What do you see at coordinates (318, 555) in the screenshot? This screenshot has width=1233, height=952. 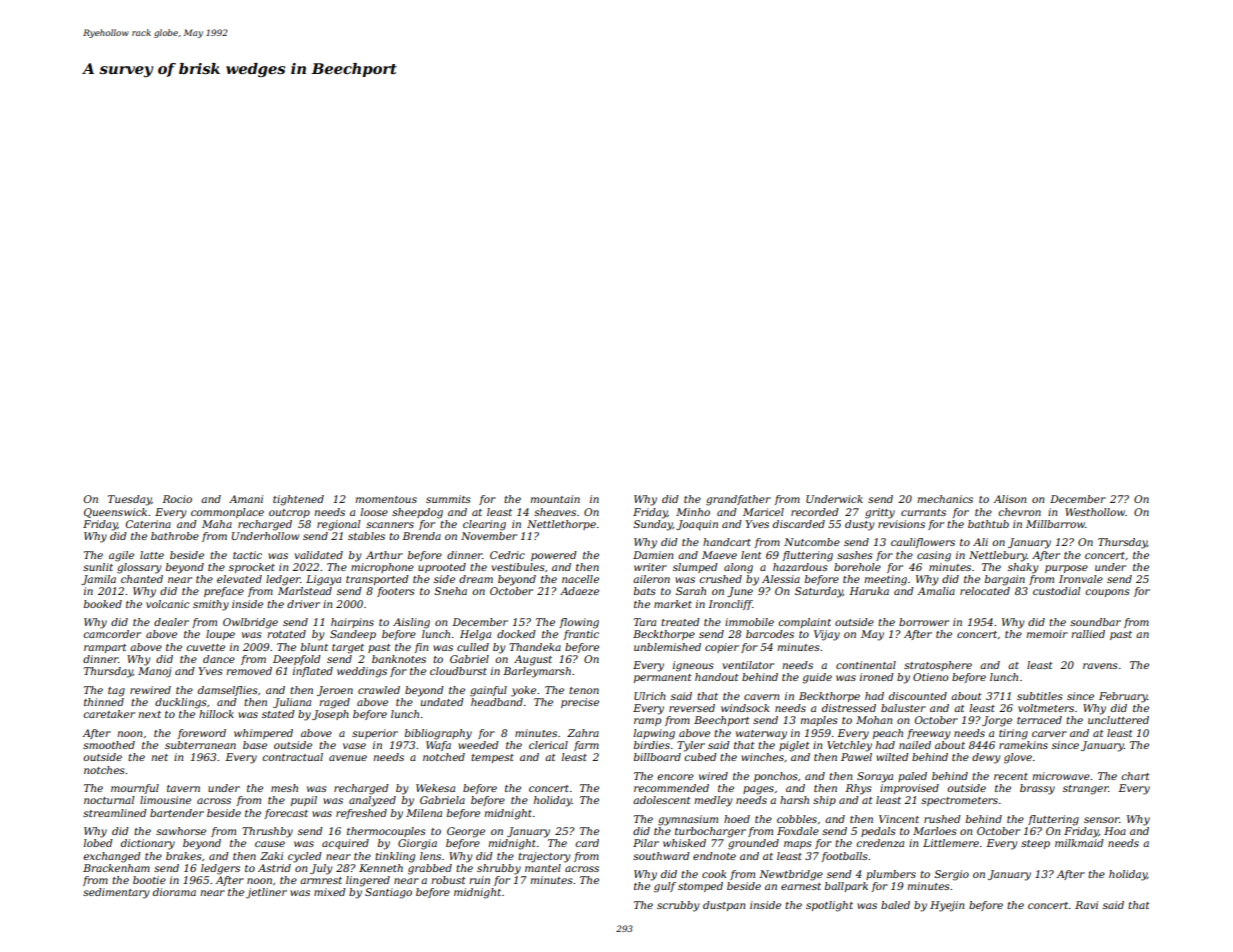 I see `validated` at bounding box center [318, 555].
